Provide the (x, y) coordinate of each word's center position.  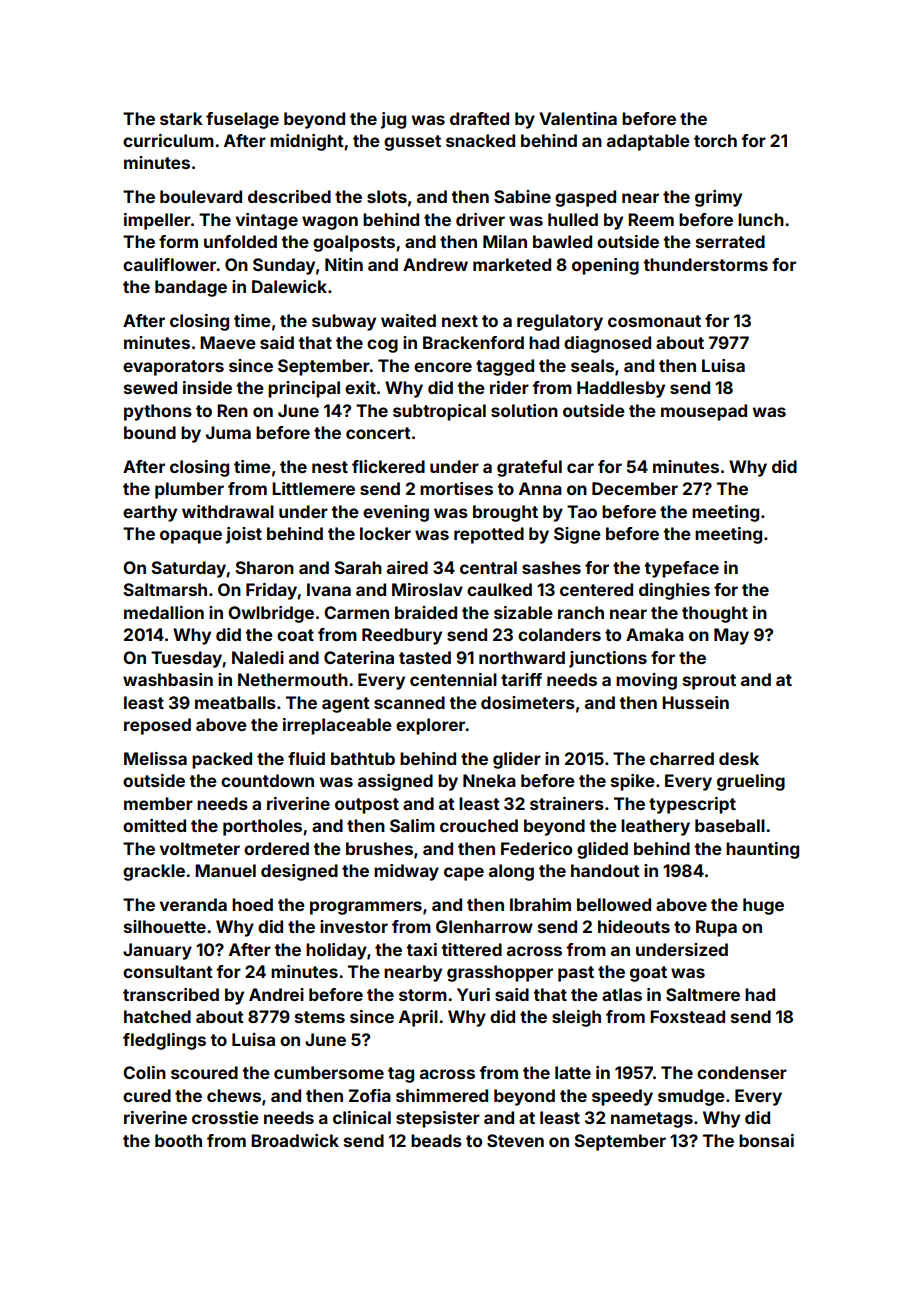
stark (181, 118)
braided (426, 612)
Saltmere (703, 994)
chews (234, 1095)
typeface (681, 569)
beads (436, 1140)
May (731, 636)
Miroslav (427, 589)
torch (715, 140)
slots (387, 196)
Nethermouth (293, 679)
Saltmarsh (165, 589)
